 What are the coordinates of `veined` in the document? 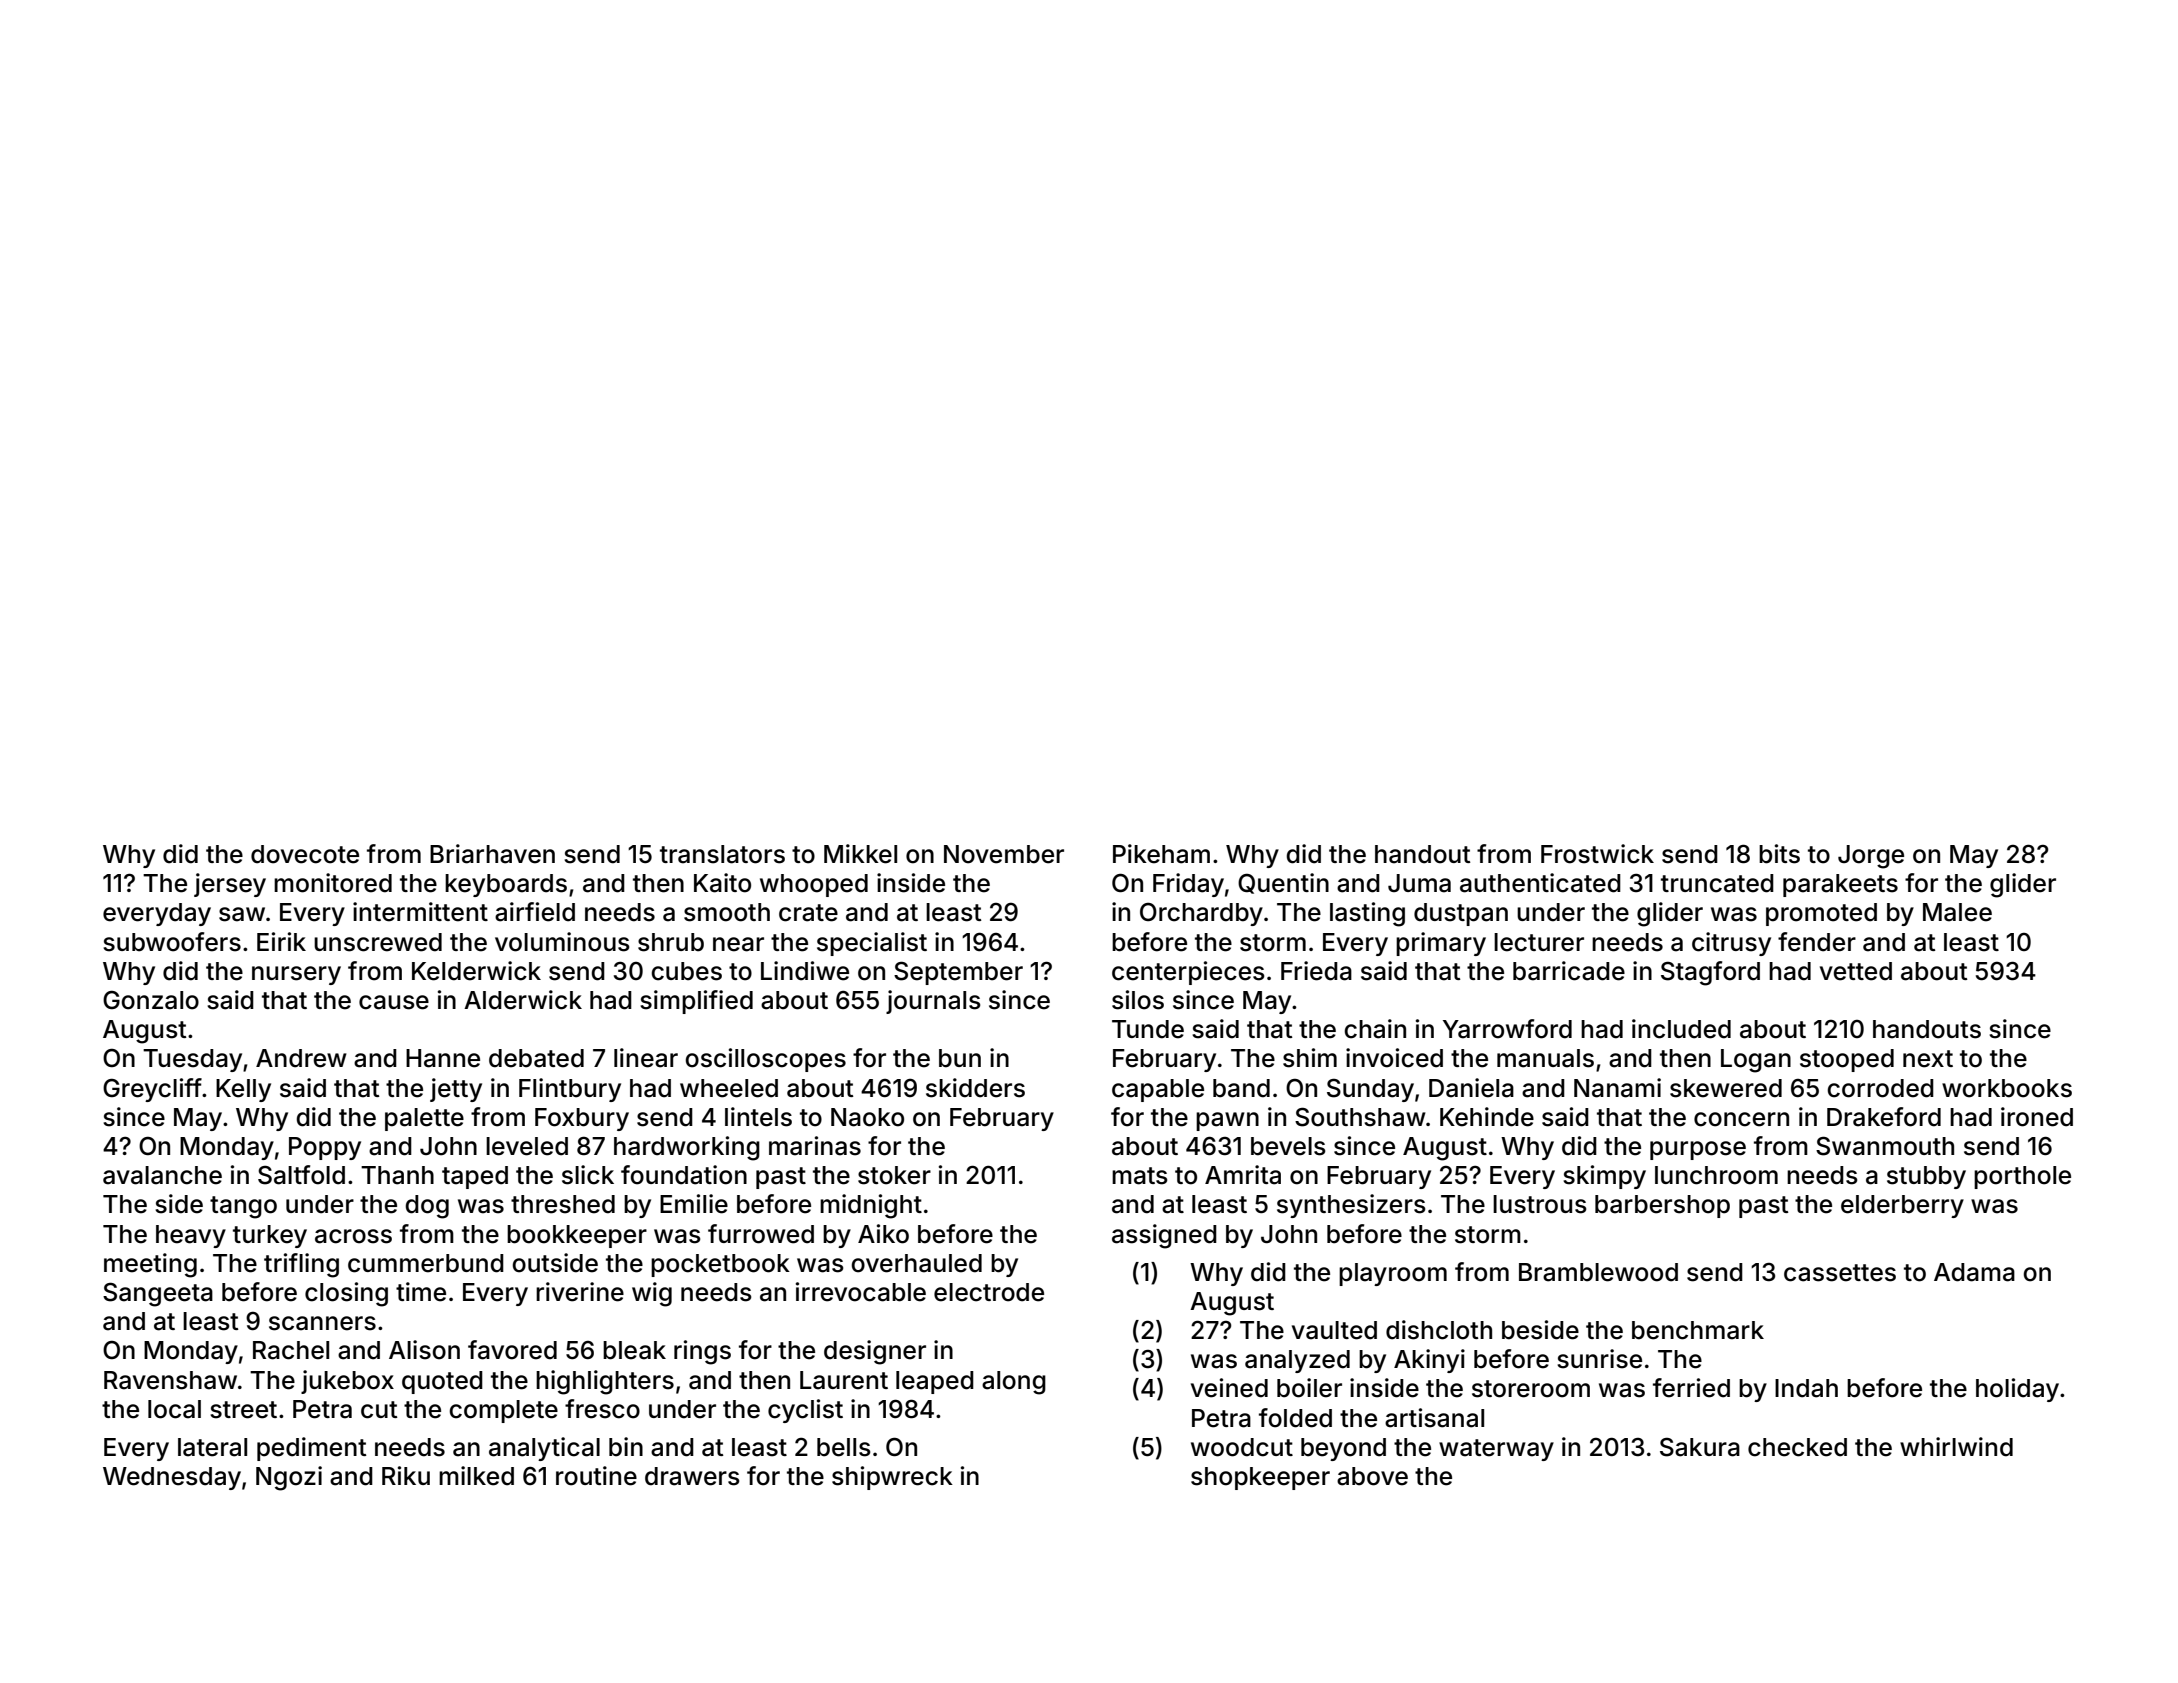 It's located at (1229, 1388).
